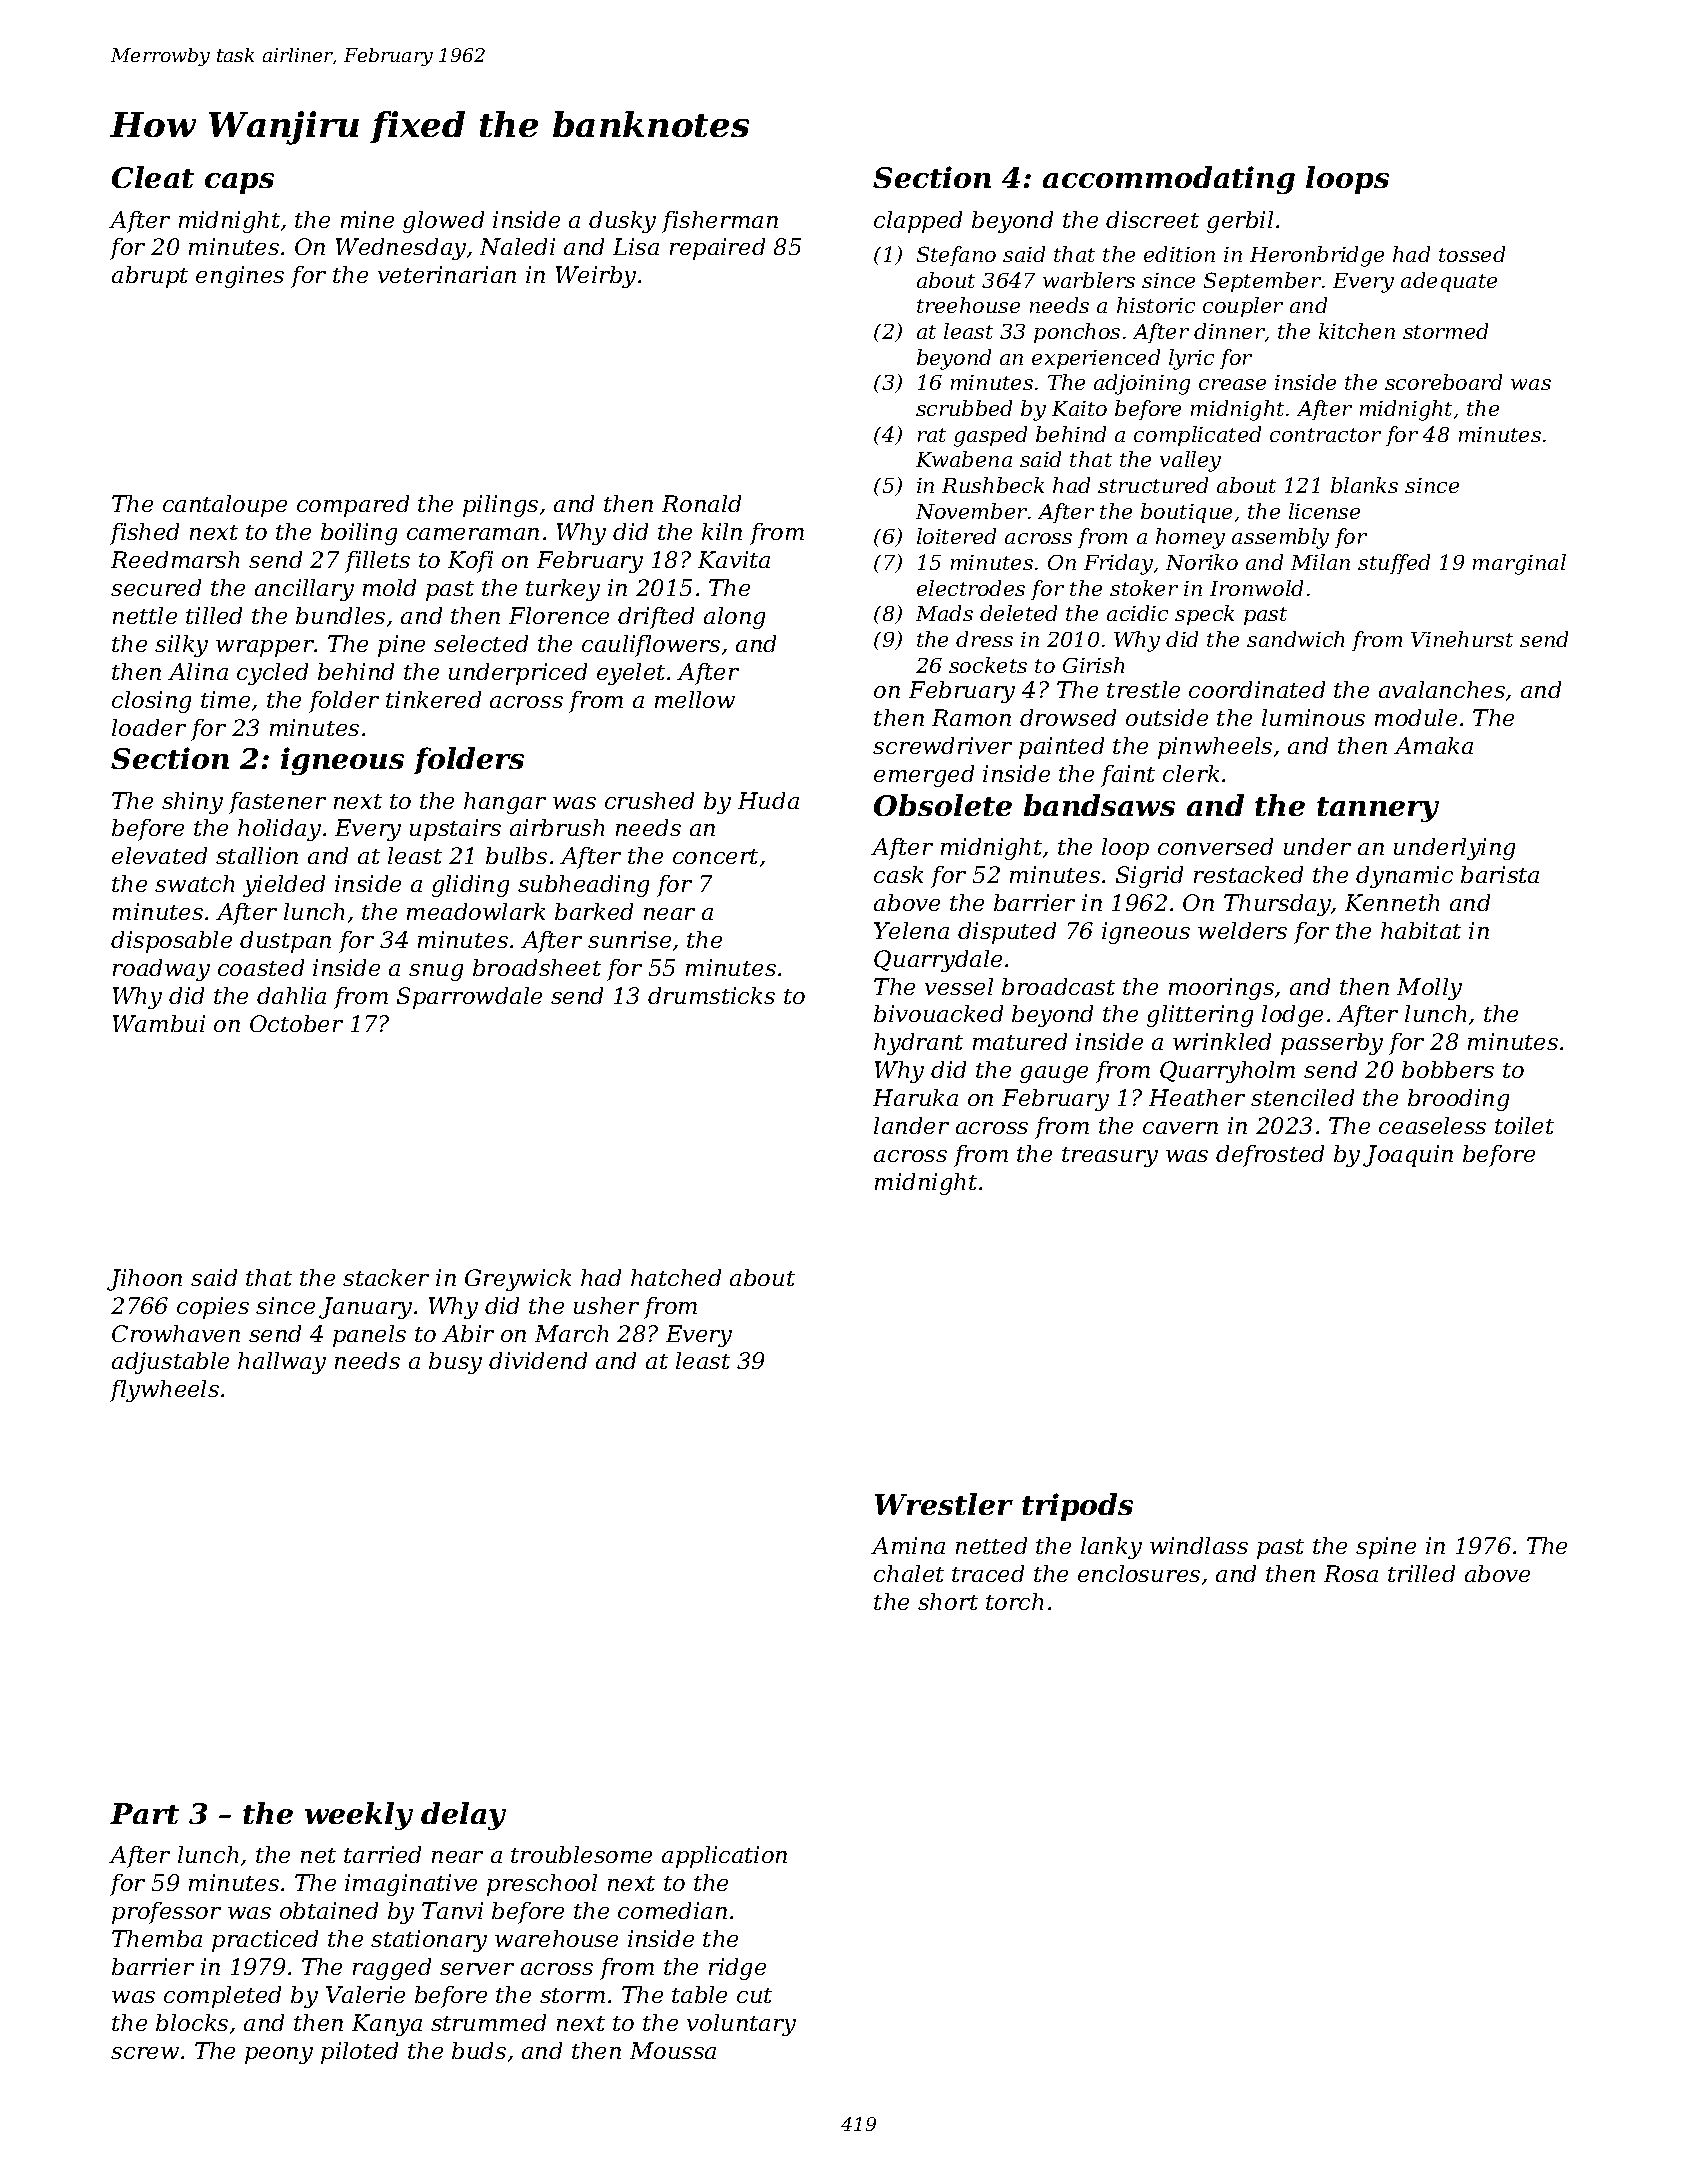  What do you see at coordinates (676, 1277) in the image?
I see `hatched` at bounding box center [676, 1277].
